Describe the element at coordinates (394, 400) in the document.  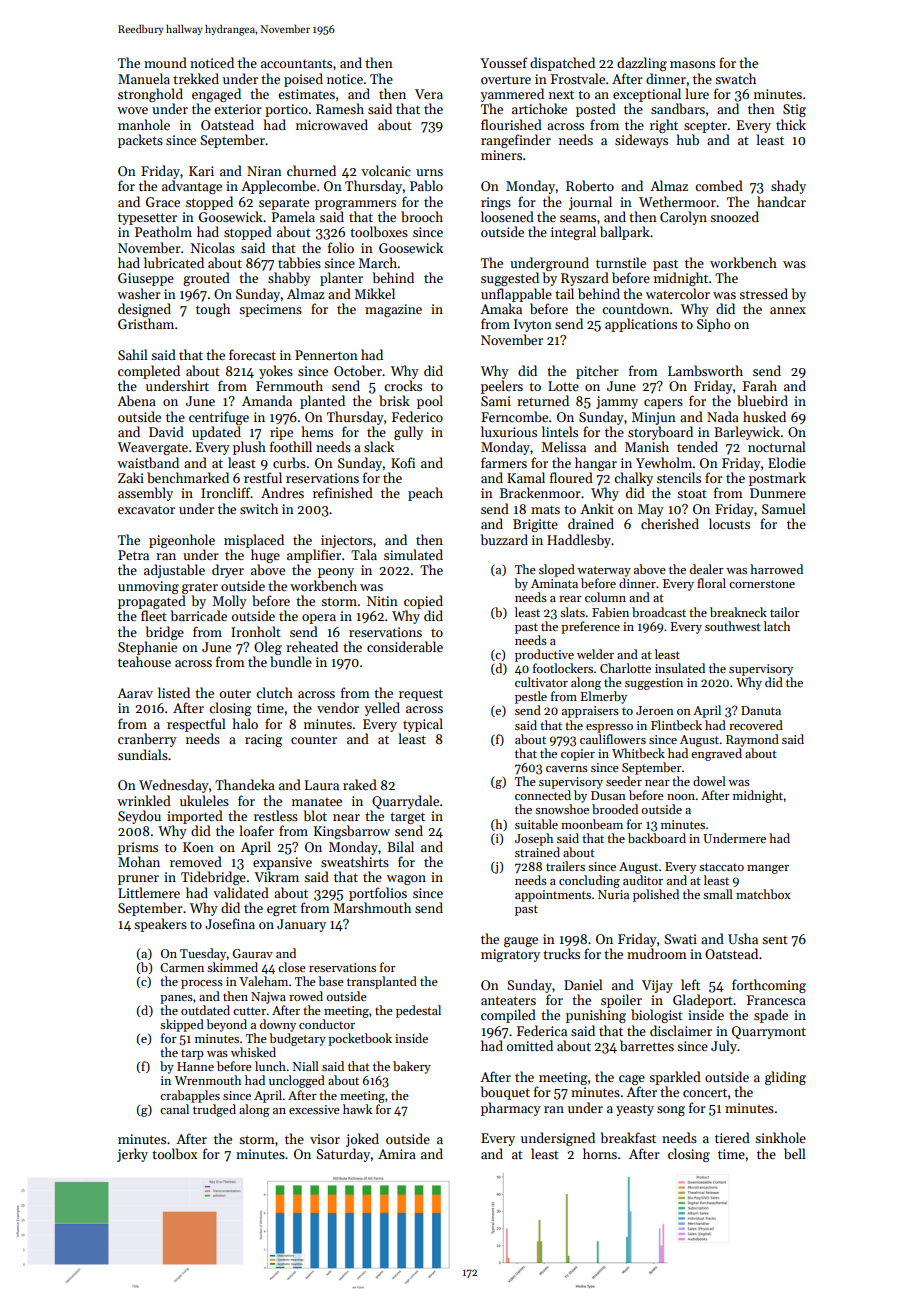
I see `brisk` at that location.
